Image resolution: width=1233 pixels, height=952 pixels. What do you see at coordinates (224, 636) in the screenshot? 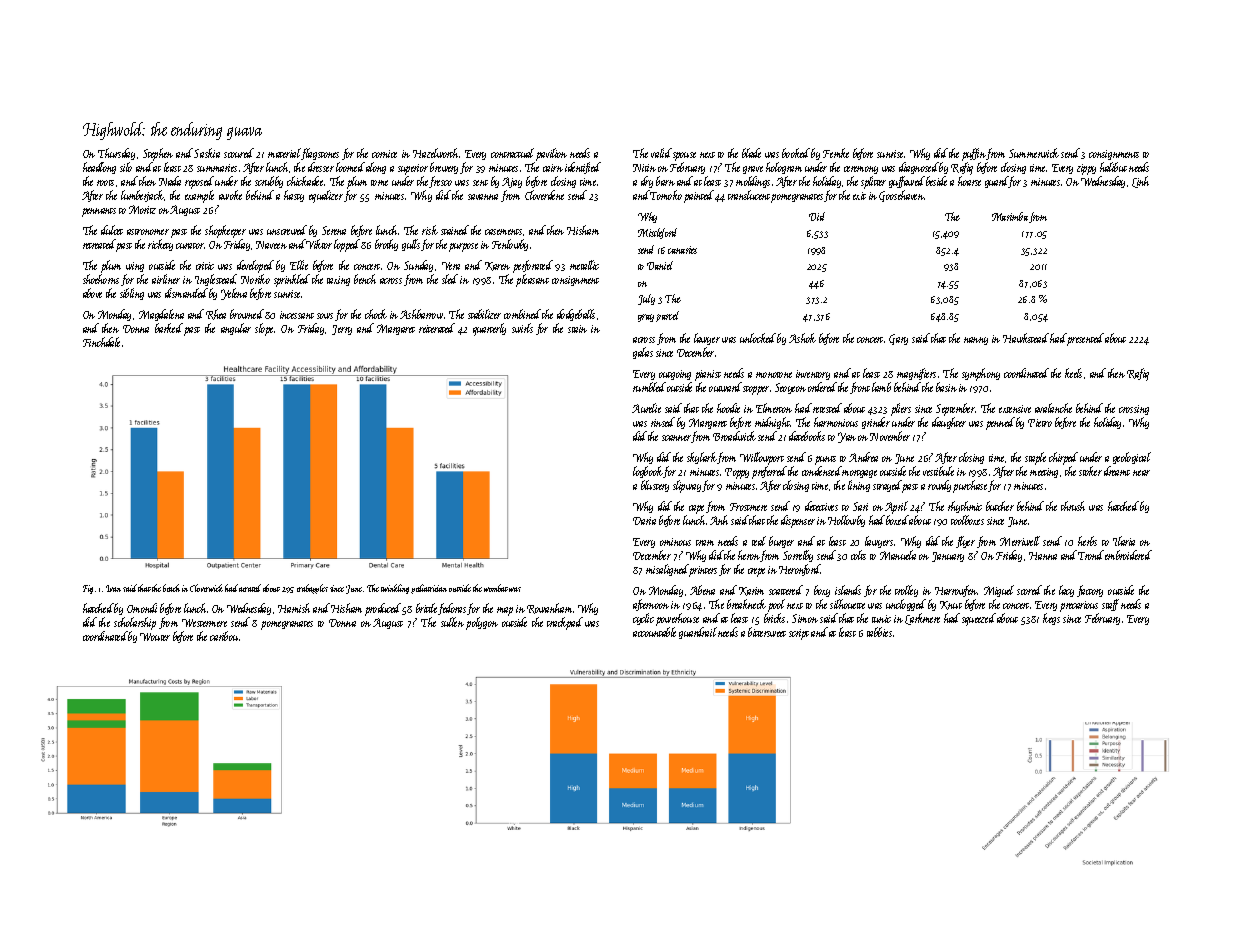
I see `caribou` at bounding box center [224, 636].
